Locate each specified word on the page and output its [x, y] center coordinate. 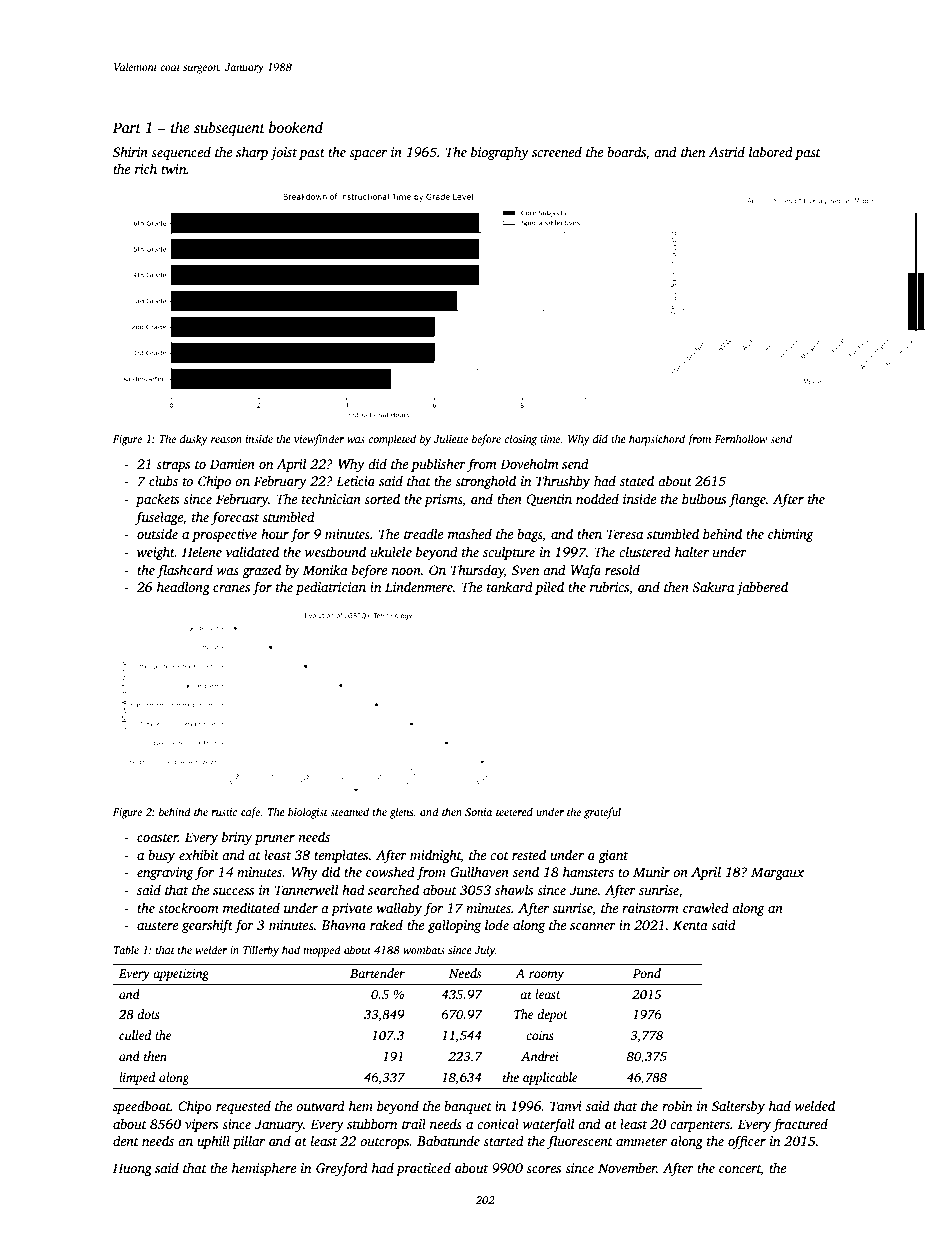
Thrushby [563, 482]
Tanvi [566, 1106]
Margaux [777, 873]
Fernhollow [741, 438]
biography [500, 153]
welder [211, 949]
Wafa [586, 571]
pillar [249, 1142]
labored [771, 151]
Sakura [713, 586]
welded [815, 1105]
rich [146, 168]
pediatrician [331, 588]
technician [331, 498]
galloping [454, 926]
